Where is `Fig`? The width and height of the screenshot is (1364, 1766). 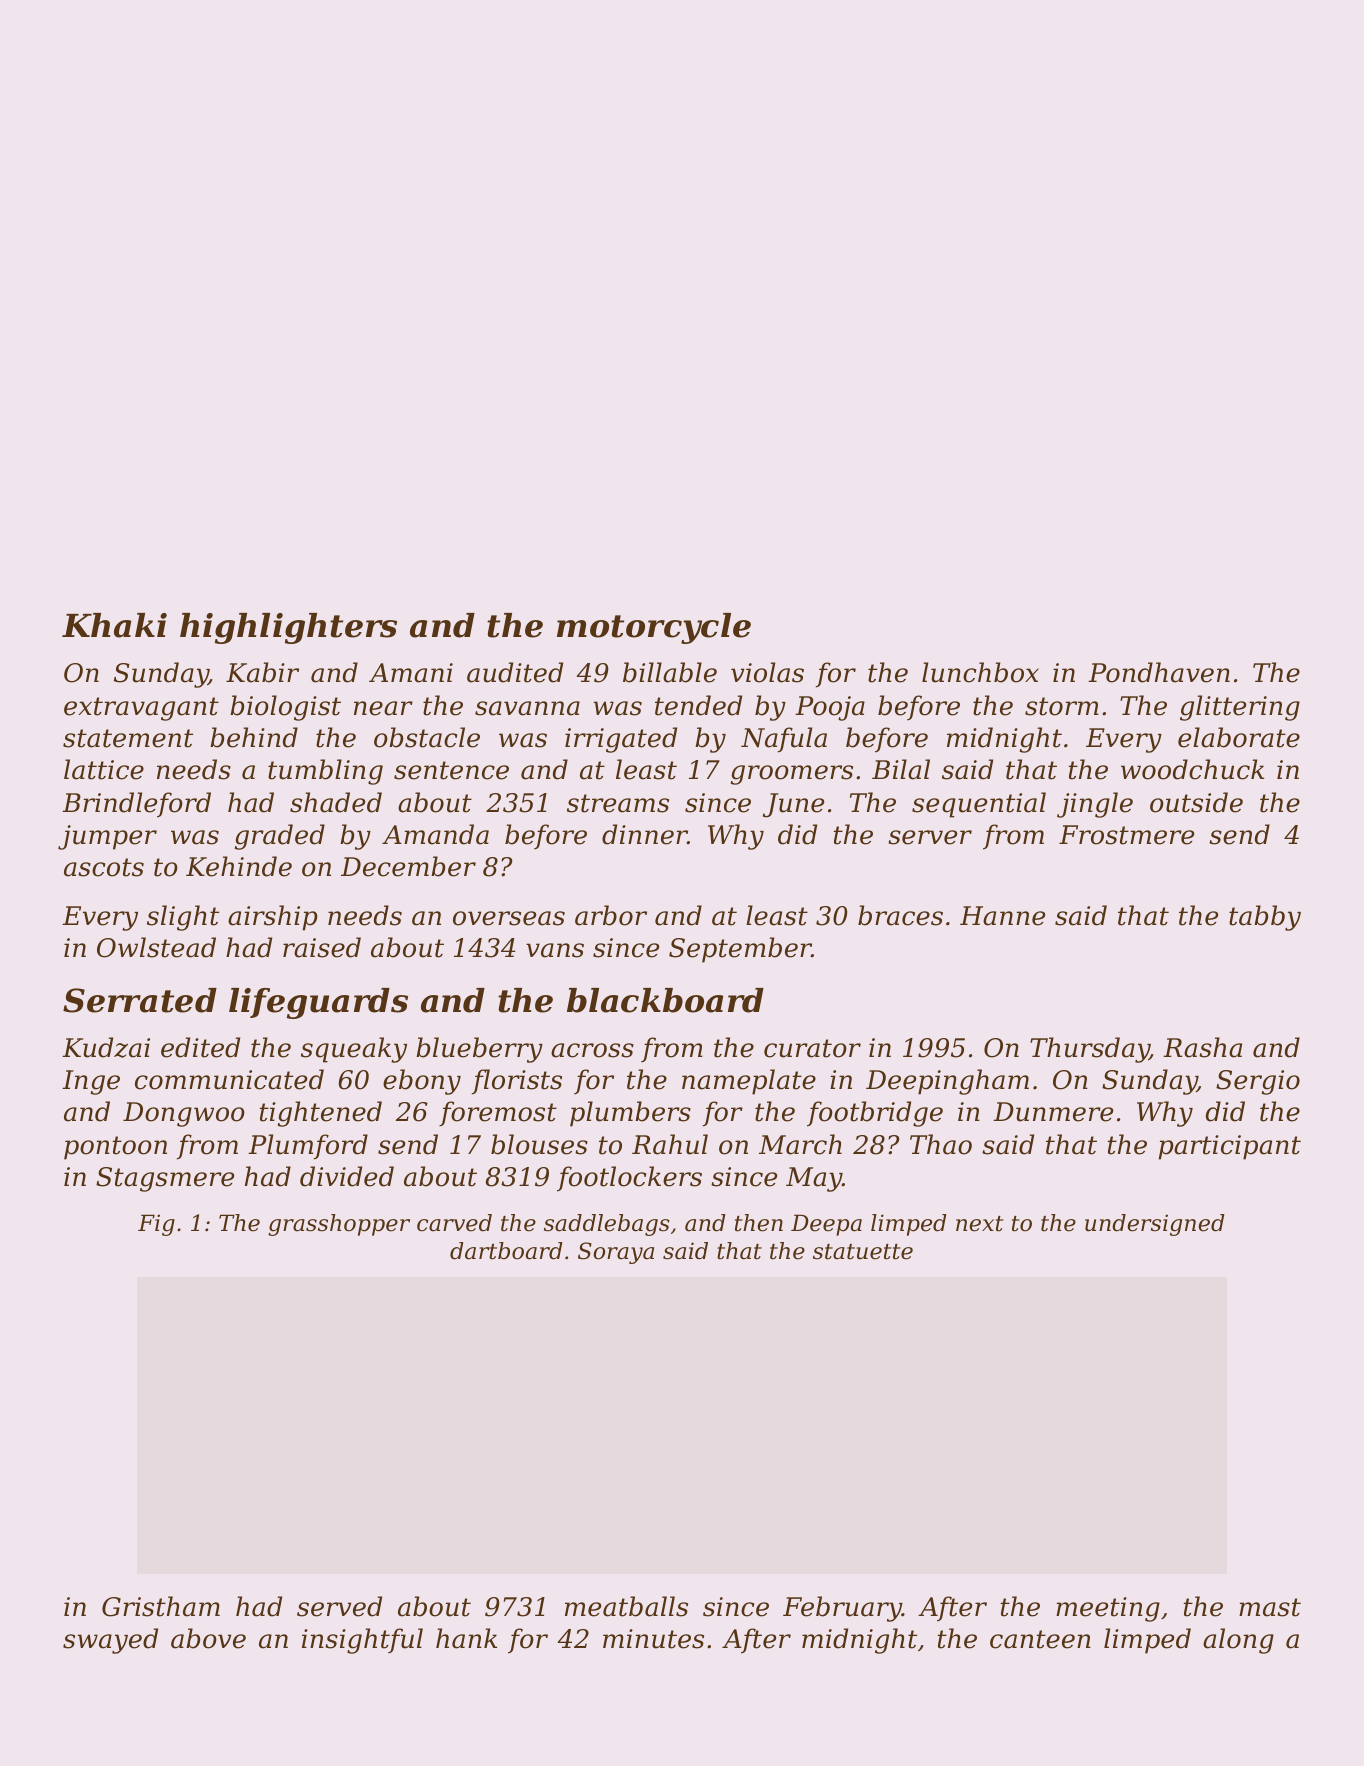
Fig is located at coordinates (156, 1225).
